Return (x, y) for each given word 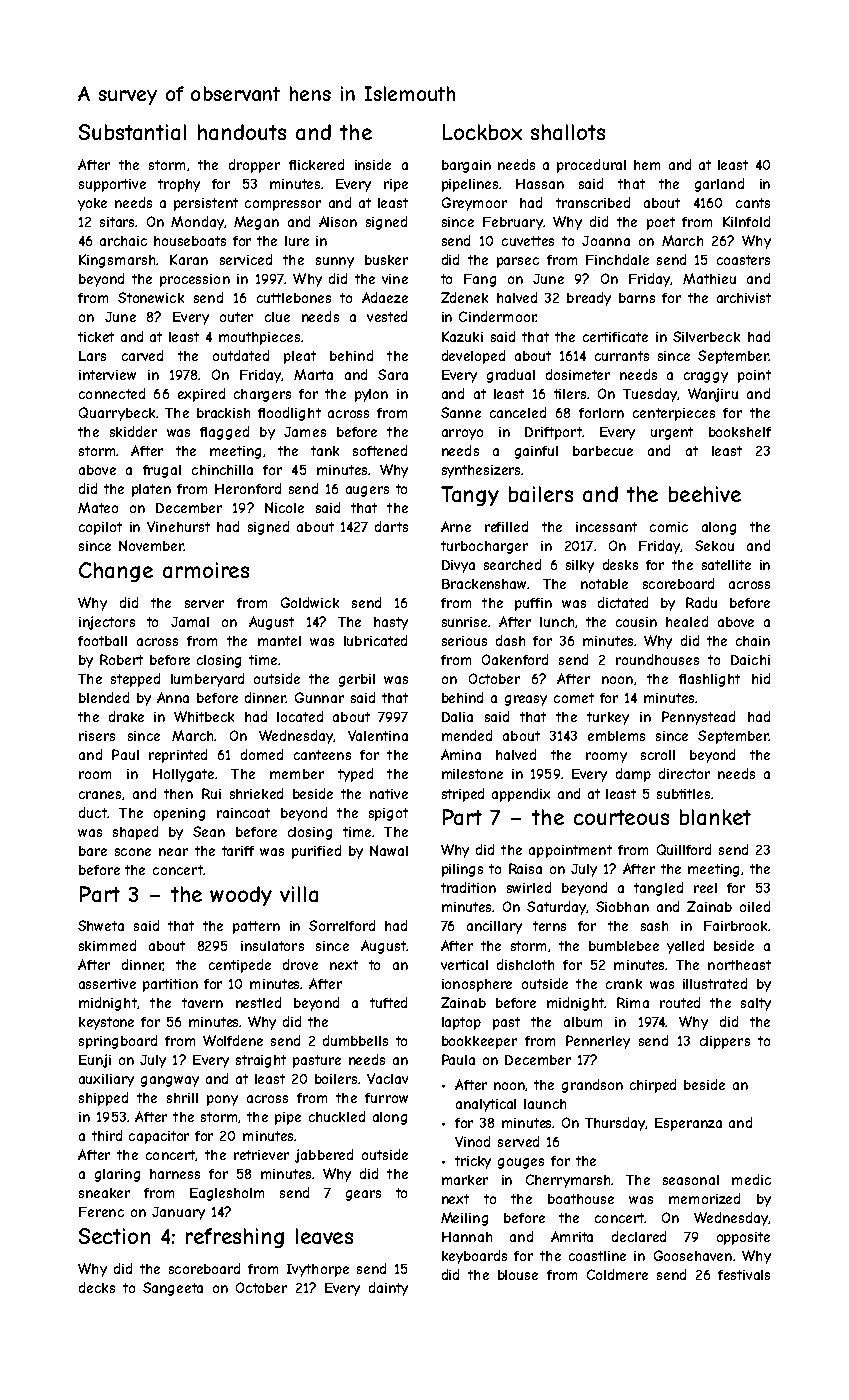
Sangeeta (173, 1289)
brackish (223, 413)
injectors (107, 623)
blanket (715, 817)
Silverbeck (706, 336)
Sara (393, 374)
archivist (744, 298)
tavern (202, 1003)
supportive (112, 185)
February (513, 223)
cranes (100, 795)
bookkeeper (479, 1042)
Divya (458, 566)
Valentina (378, 735)
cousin (636, 622)
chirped (653, 1086)
